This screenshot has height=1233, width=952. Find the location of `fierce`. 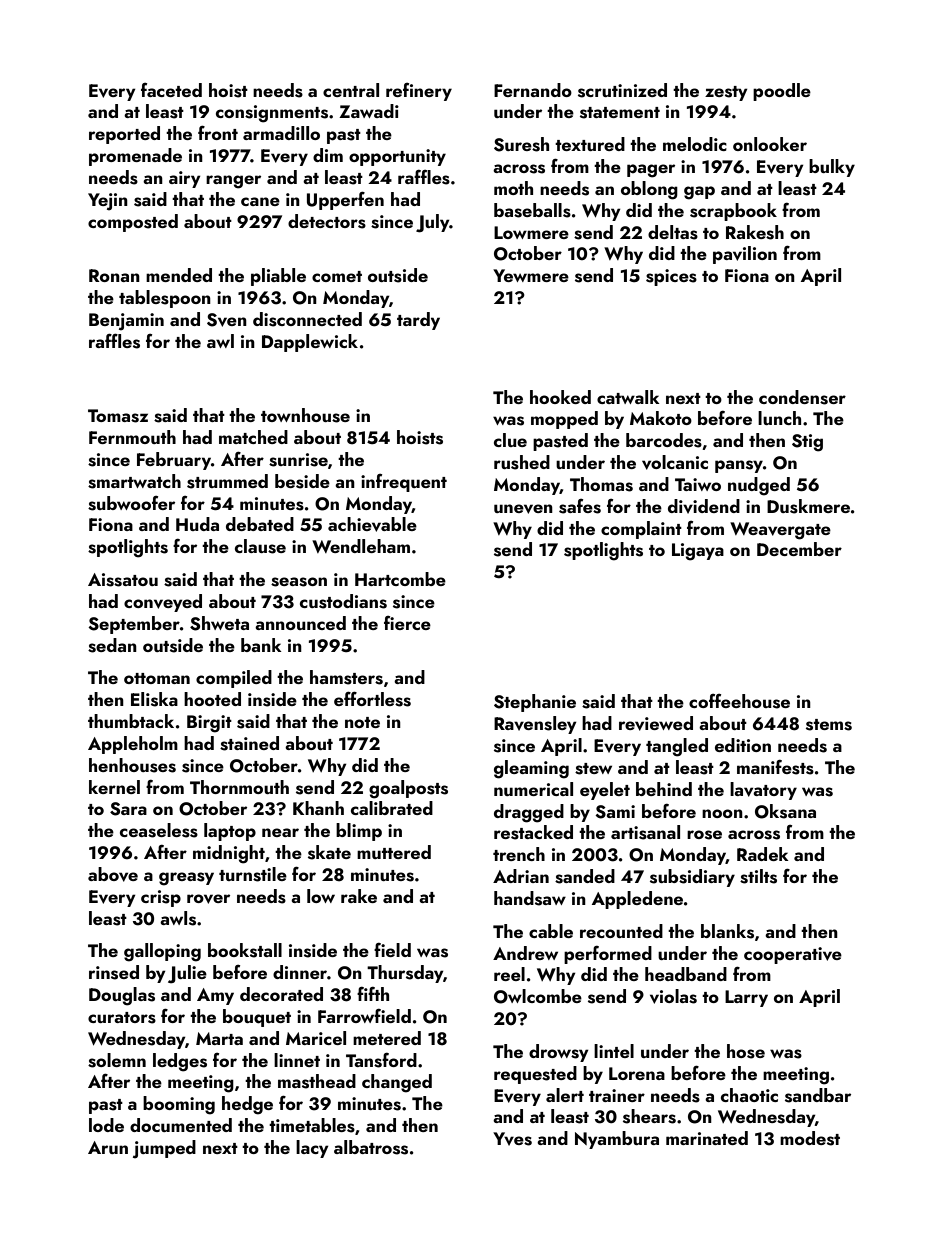

fierce is located at coordinates (407, 623).
